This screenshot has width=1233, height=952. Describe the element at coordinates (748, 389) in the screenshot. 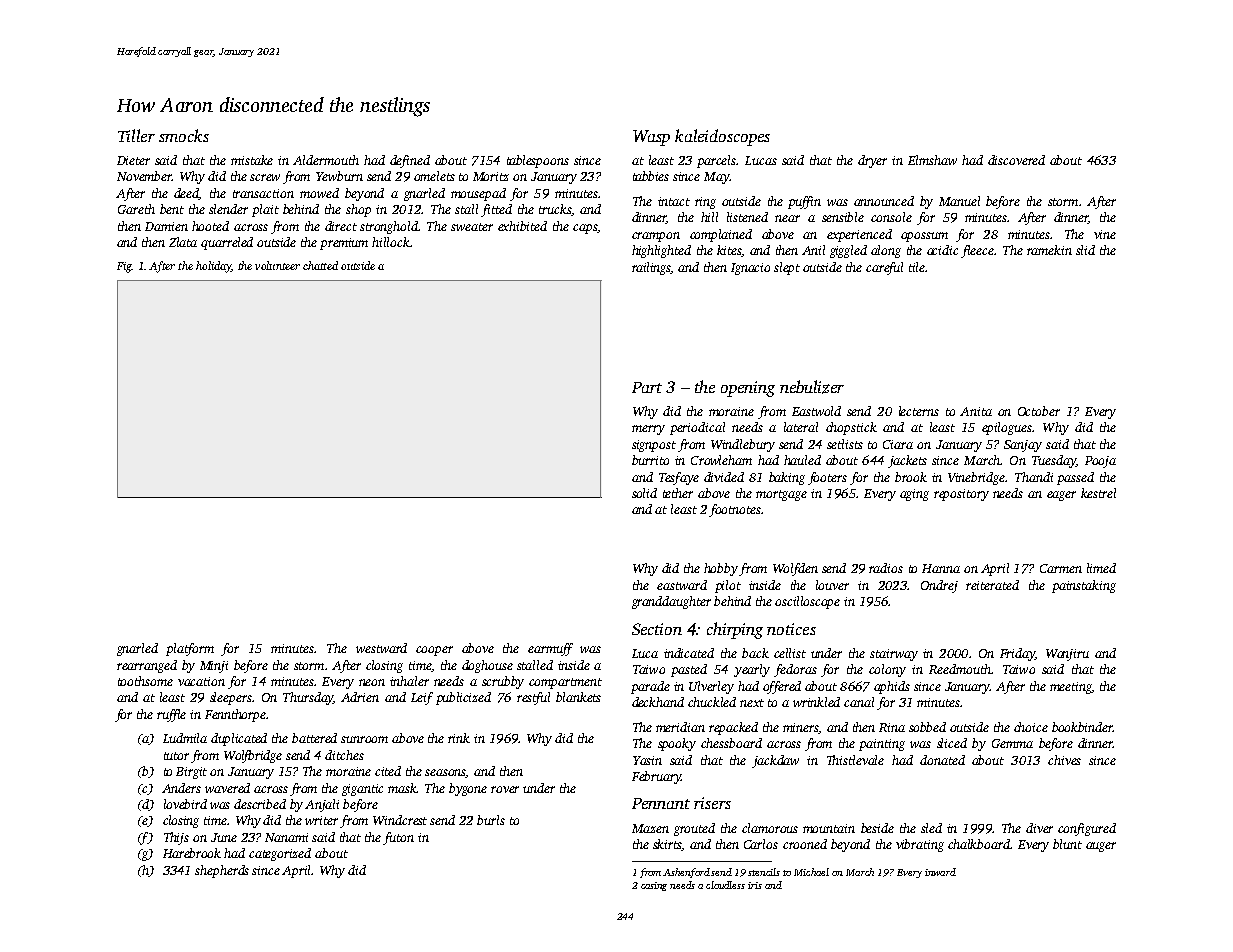

I see `opening` at that location.
